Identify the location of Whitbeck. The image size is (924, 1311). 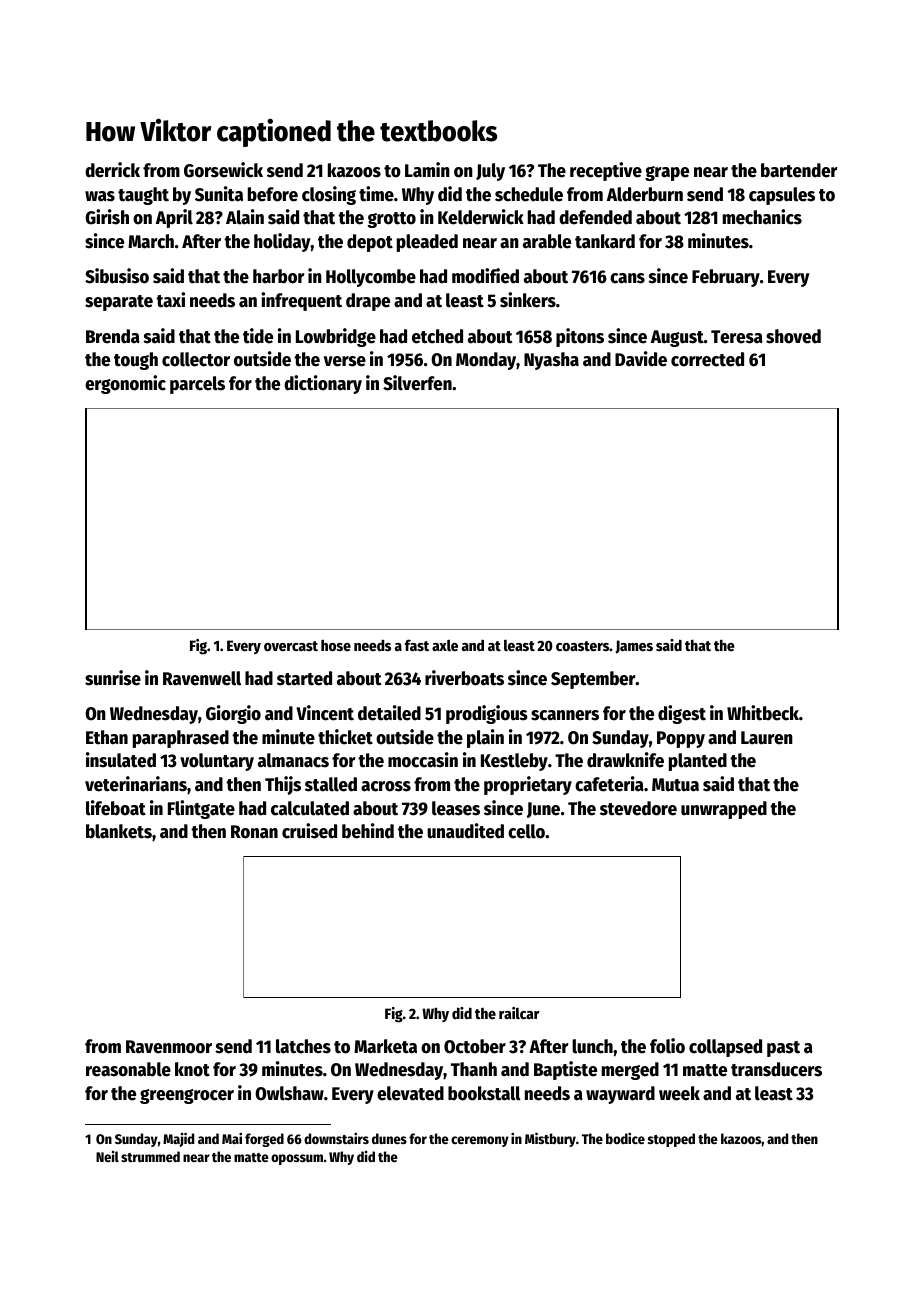
(763, 713).
